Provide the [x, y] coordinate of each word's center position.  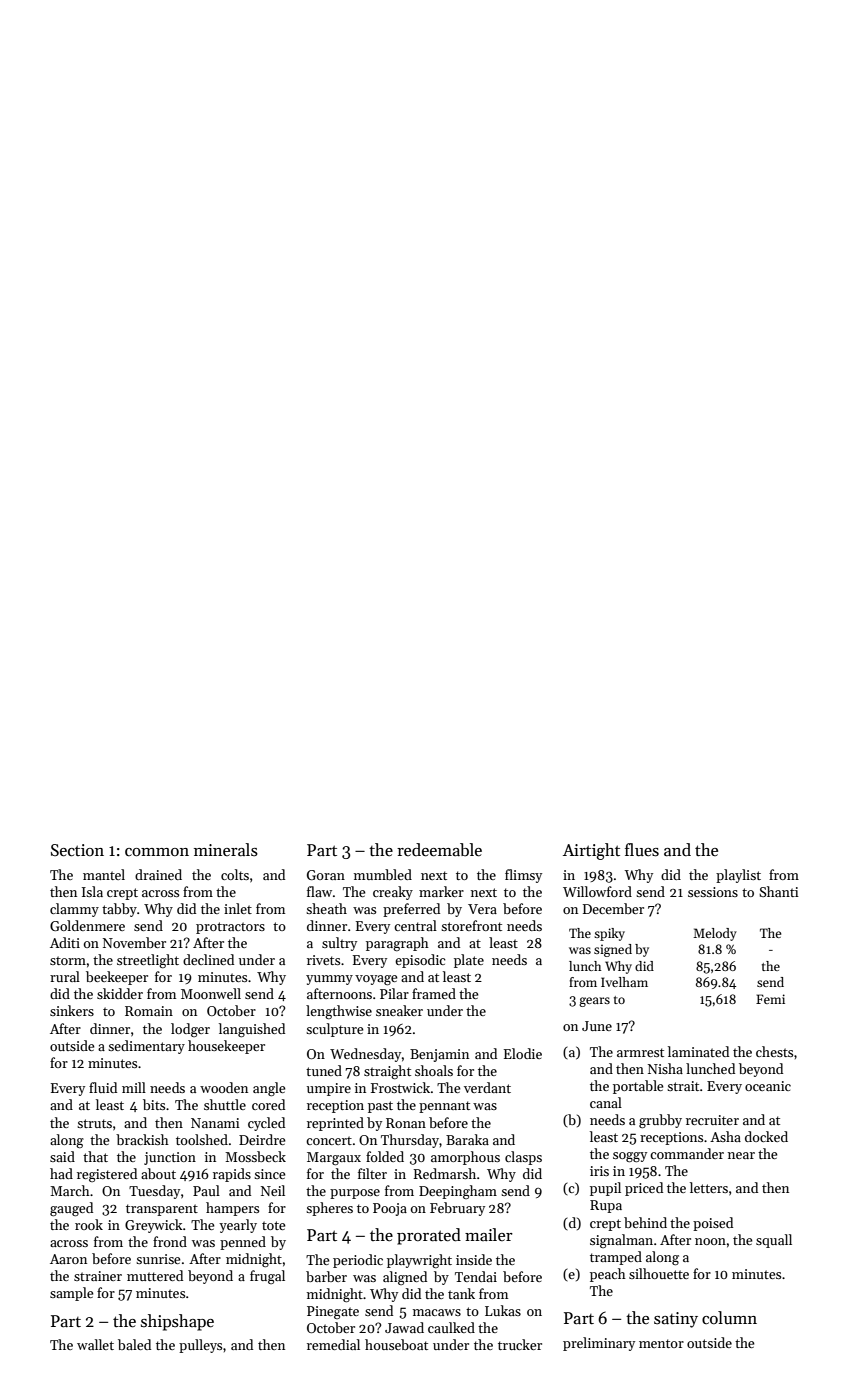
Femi [770, 999]
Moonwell [211, 993]
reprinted [335, 1124]
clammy [74, 910]
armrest [640, 1052]
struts [94, 1123]
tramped [616, 1258]
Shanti [779, 891]
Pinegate [333, 1312]
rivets [323, 960]
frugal [267, 1277]
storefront [471, 925]
